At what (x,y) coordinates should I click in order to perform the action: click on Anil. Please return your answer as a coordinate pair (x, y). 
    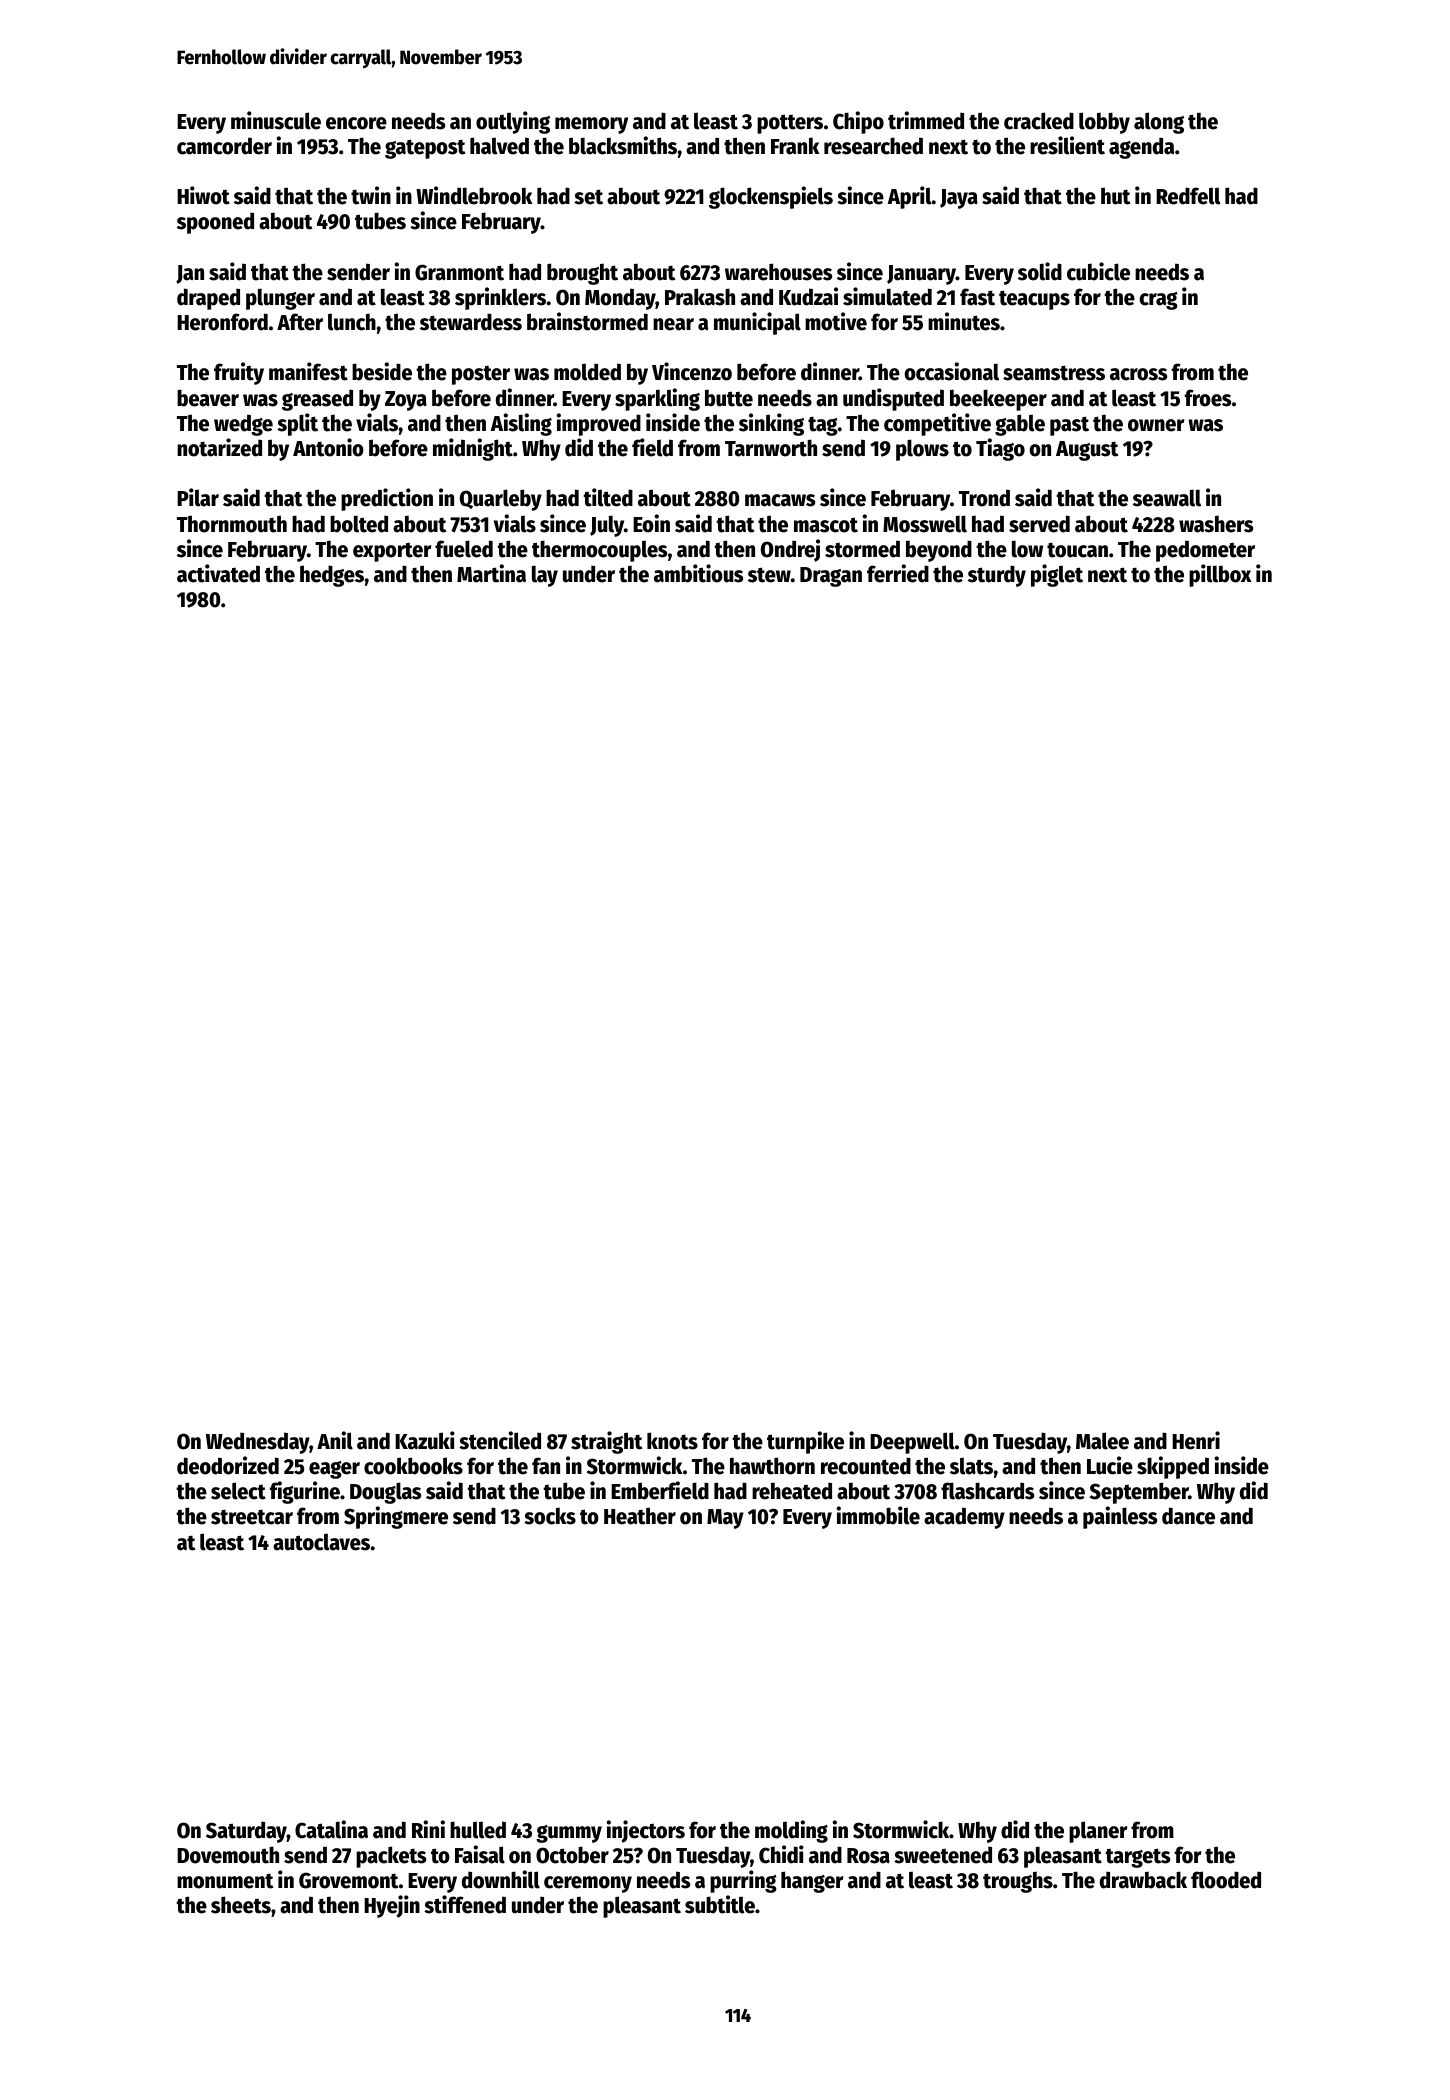
    Looking at the image, I should click on (335, 1440).
